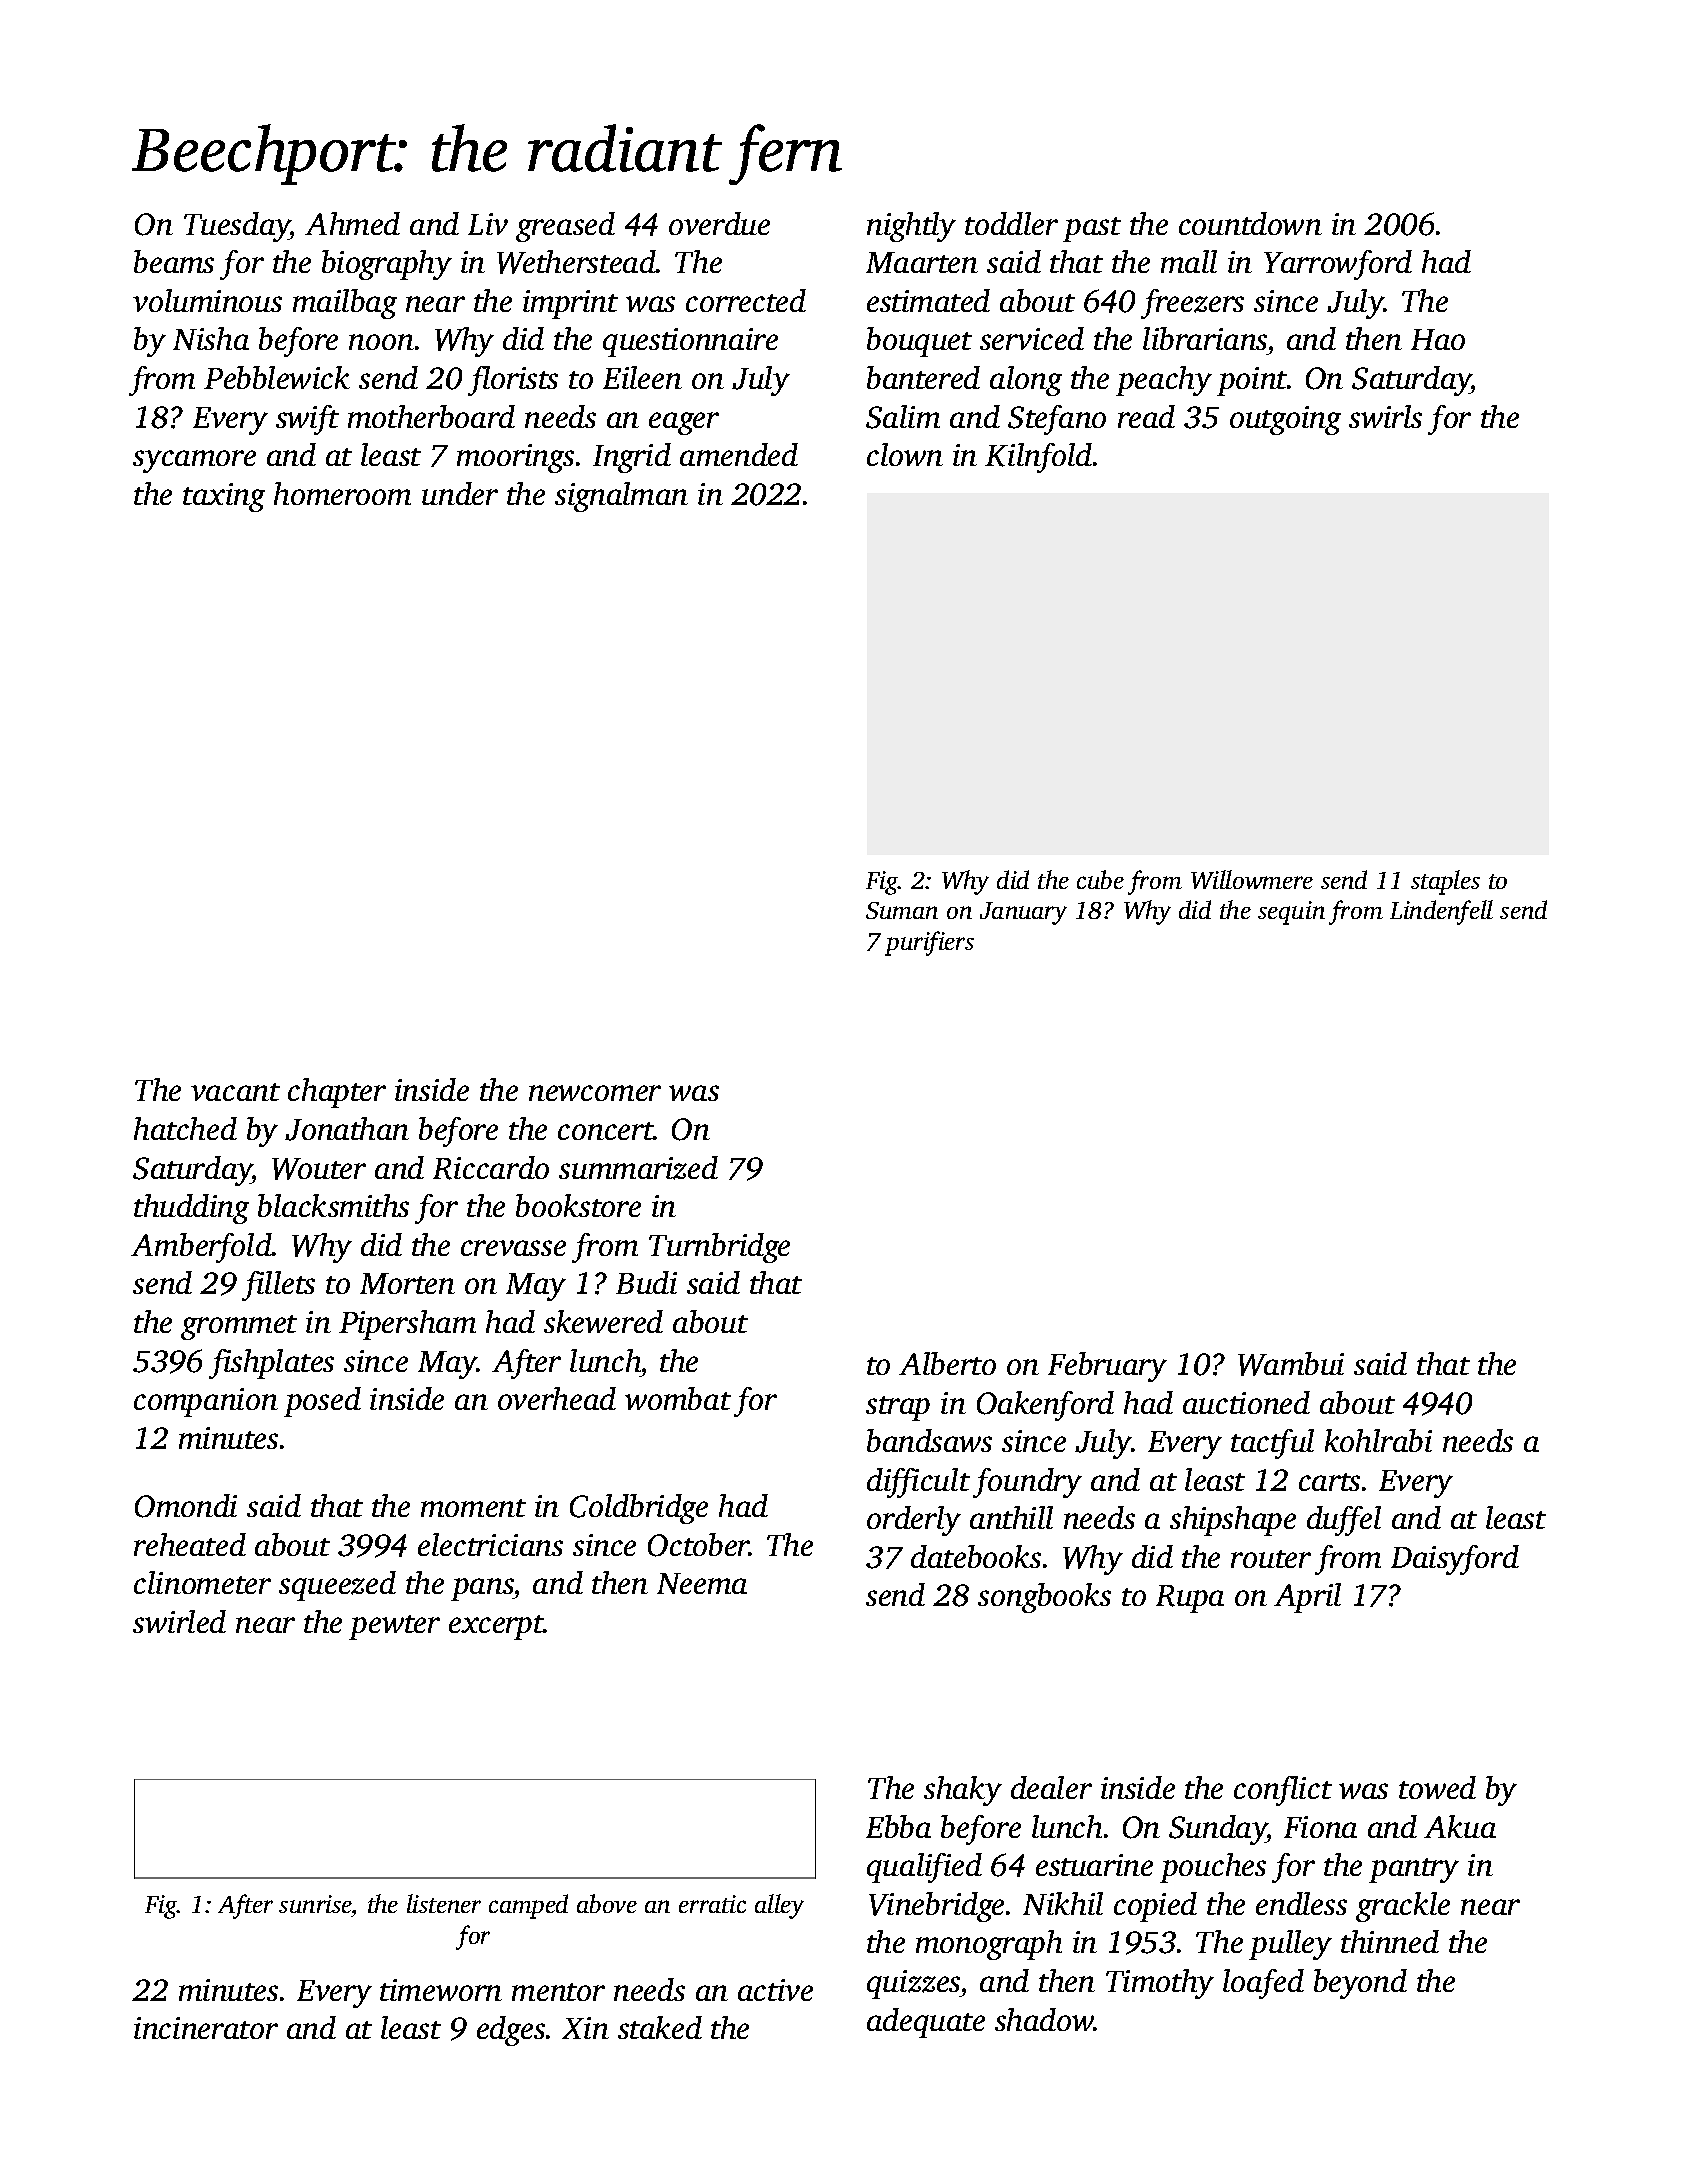 Image resolution: width=1683 pixels, height=2178 pixels. I want to click on Nisha, so click(211, 338).
